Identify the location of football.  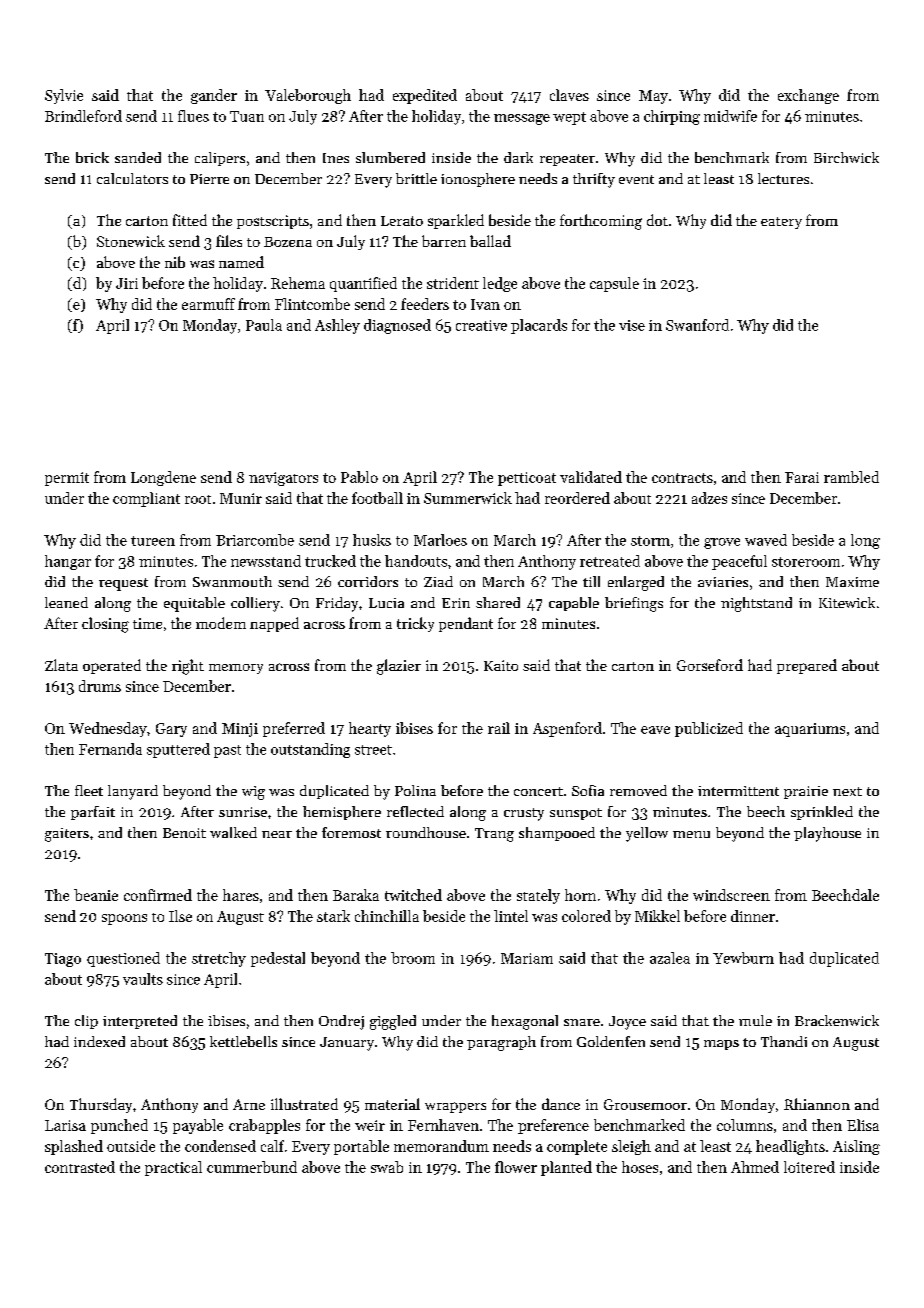
(377, 498).
